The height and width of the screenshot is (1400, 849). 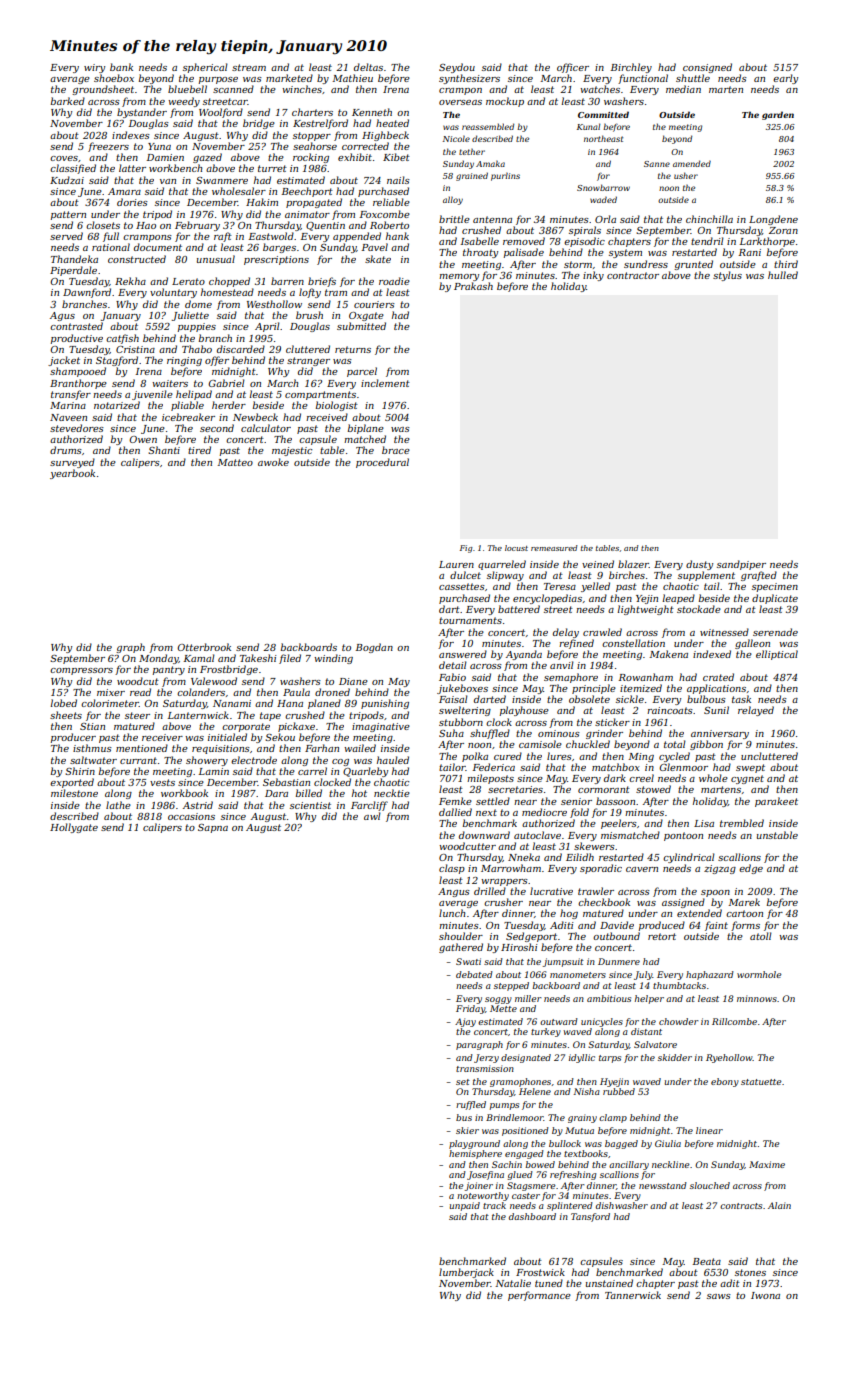 What do you see at coordinates (725, 1082) in the screenshot?
I see `ebony` at bounding box center [725, 1082].
